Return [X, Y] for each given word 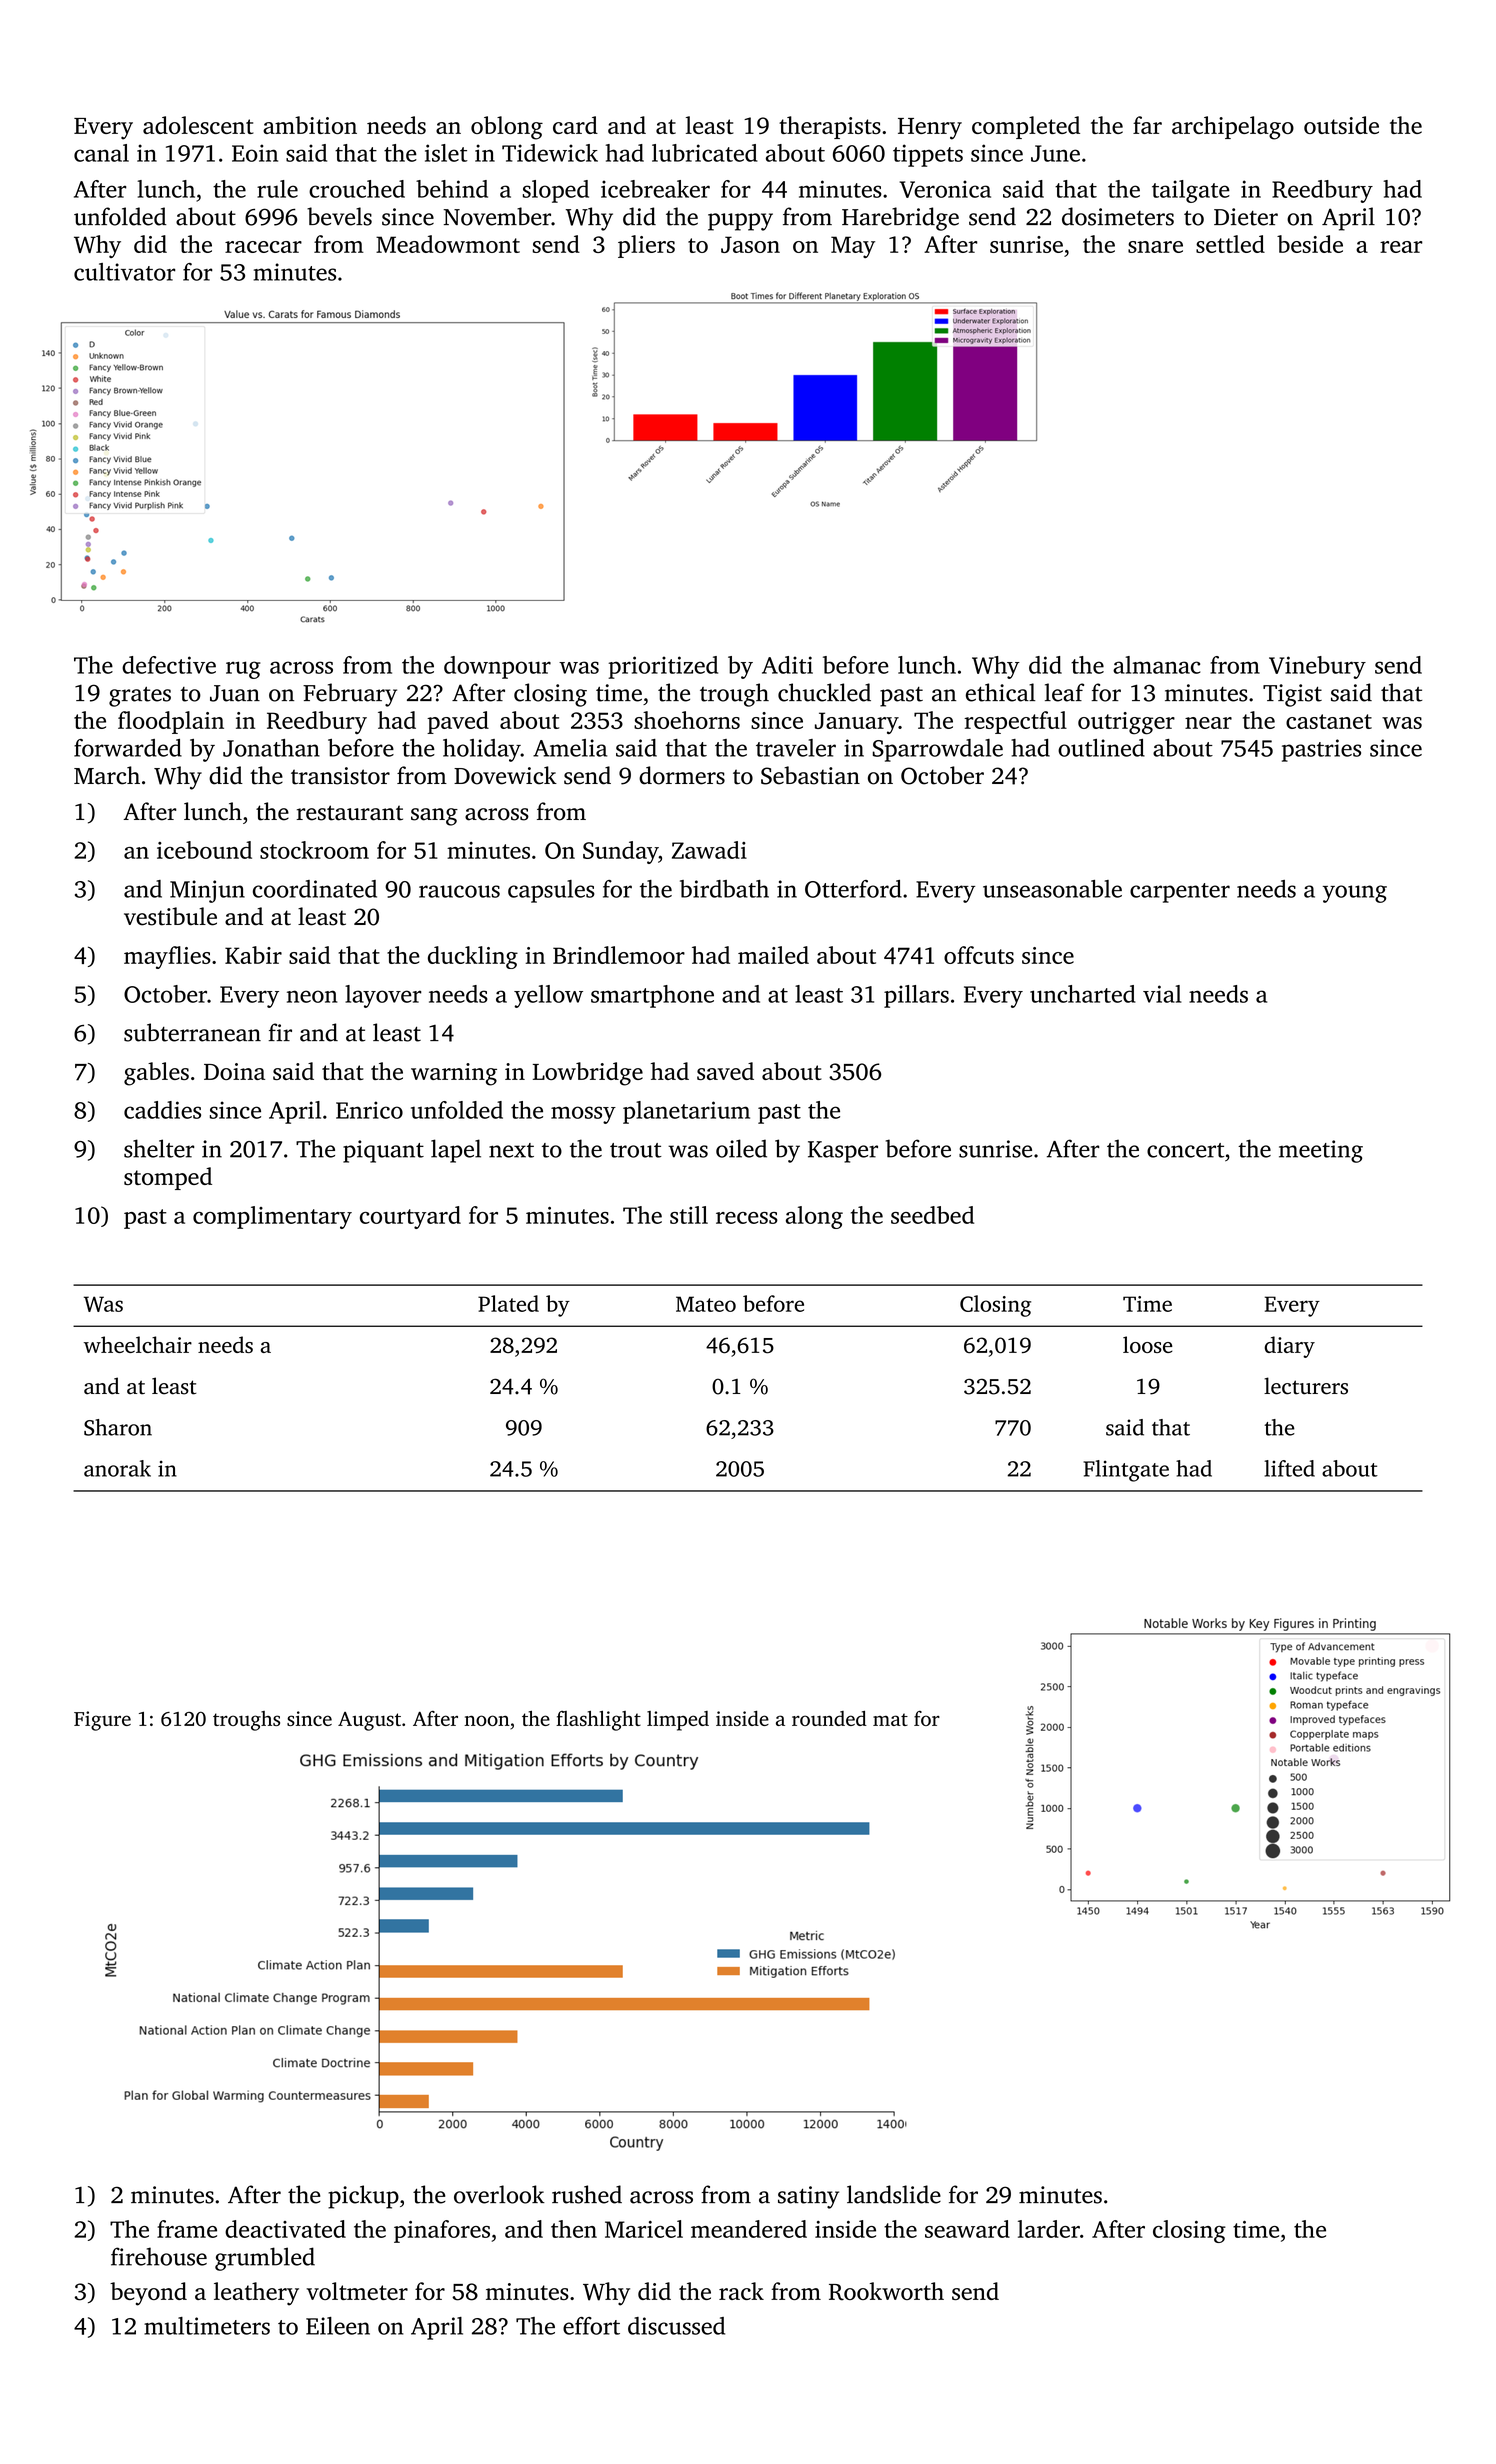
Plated [508, 1303]
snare [1155, 247]
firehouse [159, 2256]
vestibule [170, 916]
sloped [556, 191]
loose [1148, 1344]
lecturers [1306, 1386]
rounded [829, 1718]
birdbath [724, 889]
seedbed [932, 1215]
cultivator [124, 272]
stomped [168, 1178]
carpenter [1180, 893]
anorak [117, 1468]
